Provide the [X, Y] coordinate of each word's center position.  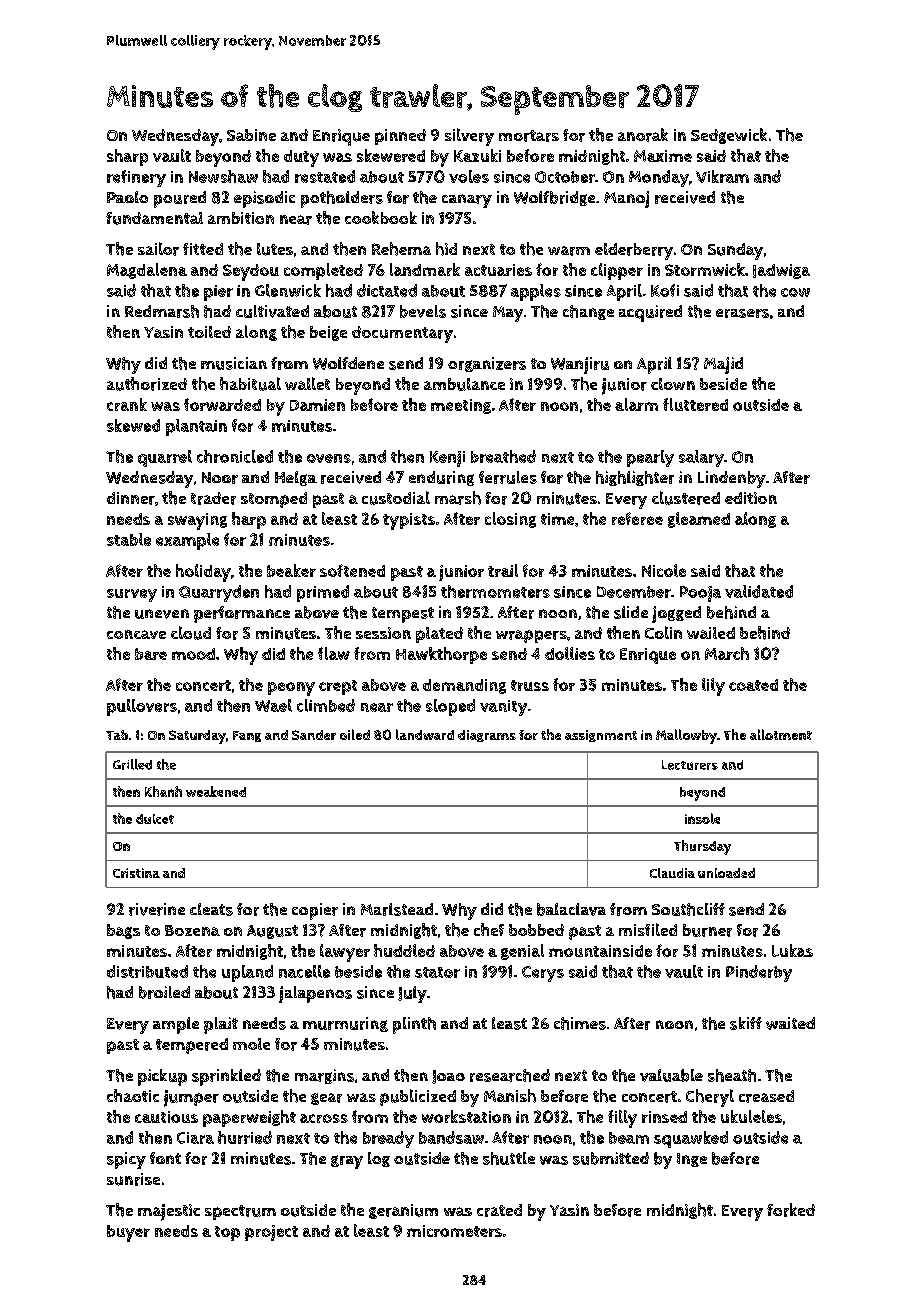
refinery [136, 178]
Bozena [192, 930]
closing [510, 520]
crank [127, 404]
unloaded [726, 873]
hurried [245, 1137]
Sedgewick [729, 136]
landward [425, 734]
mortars [529, 136]
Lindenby [732, 479]
